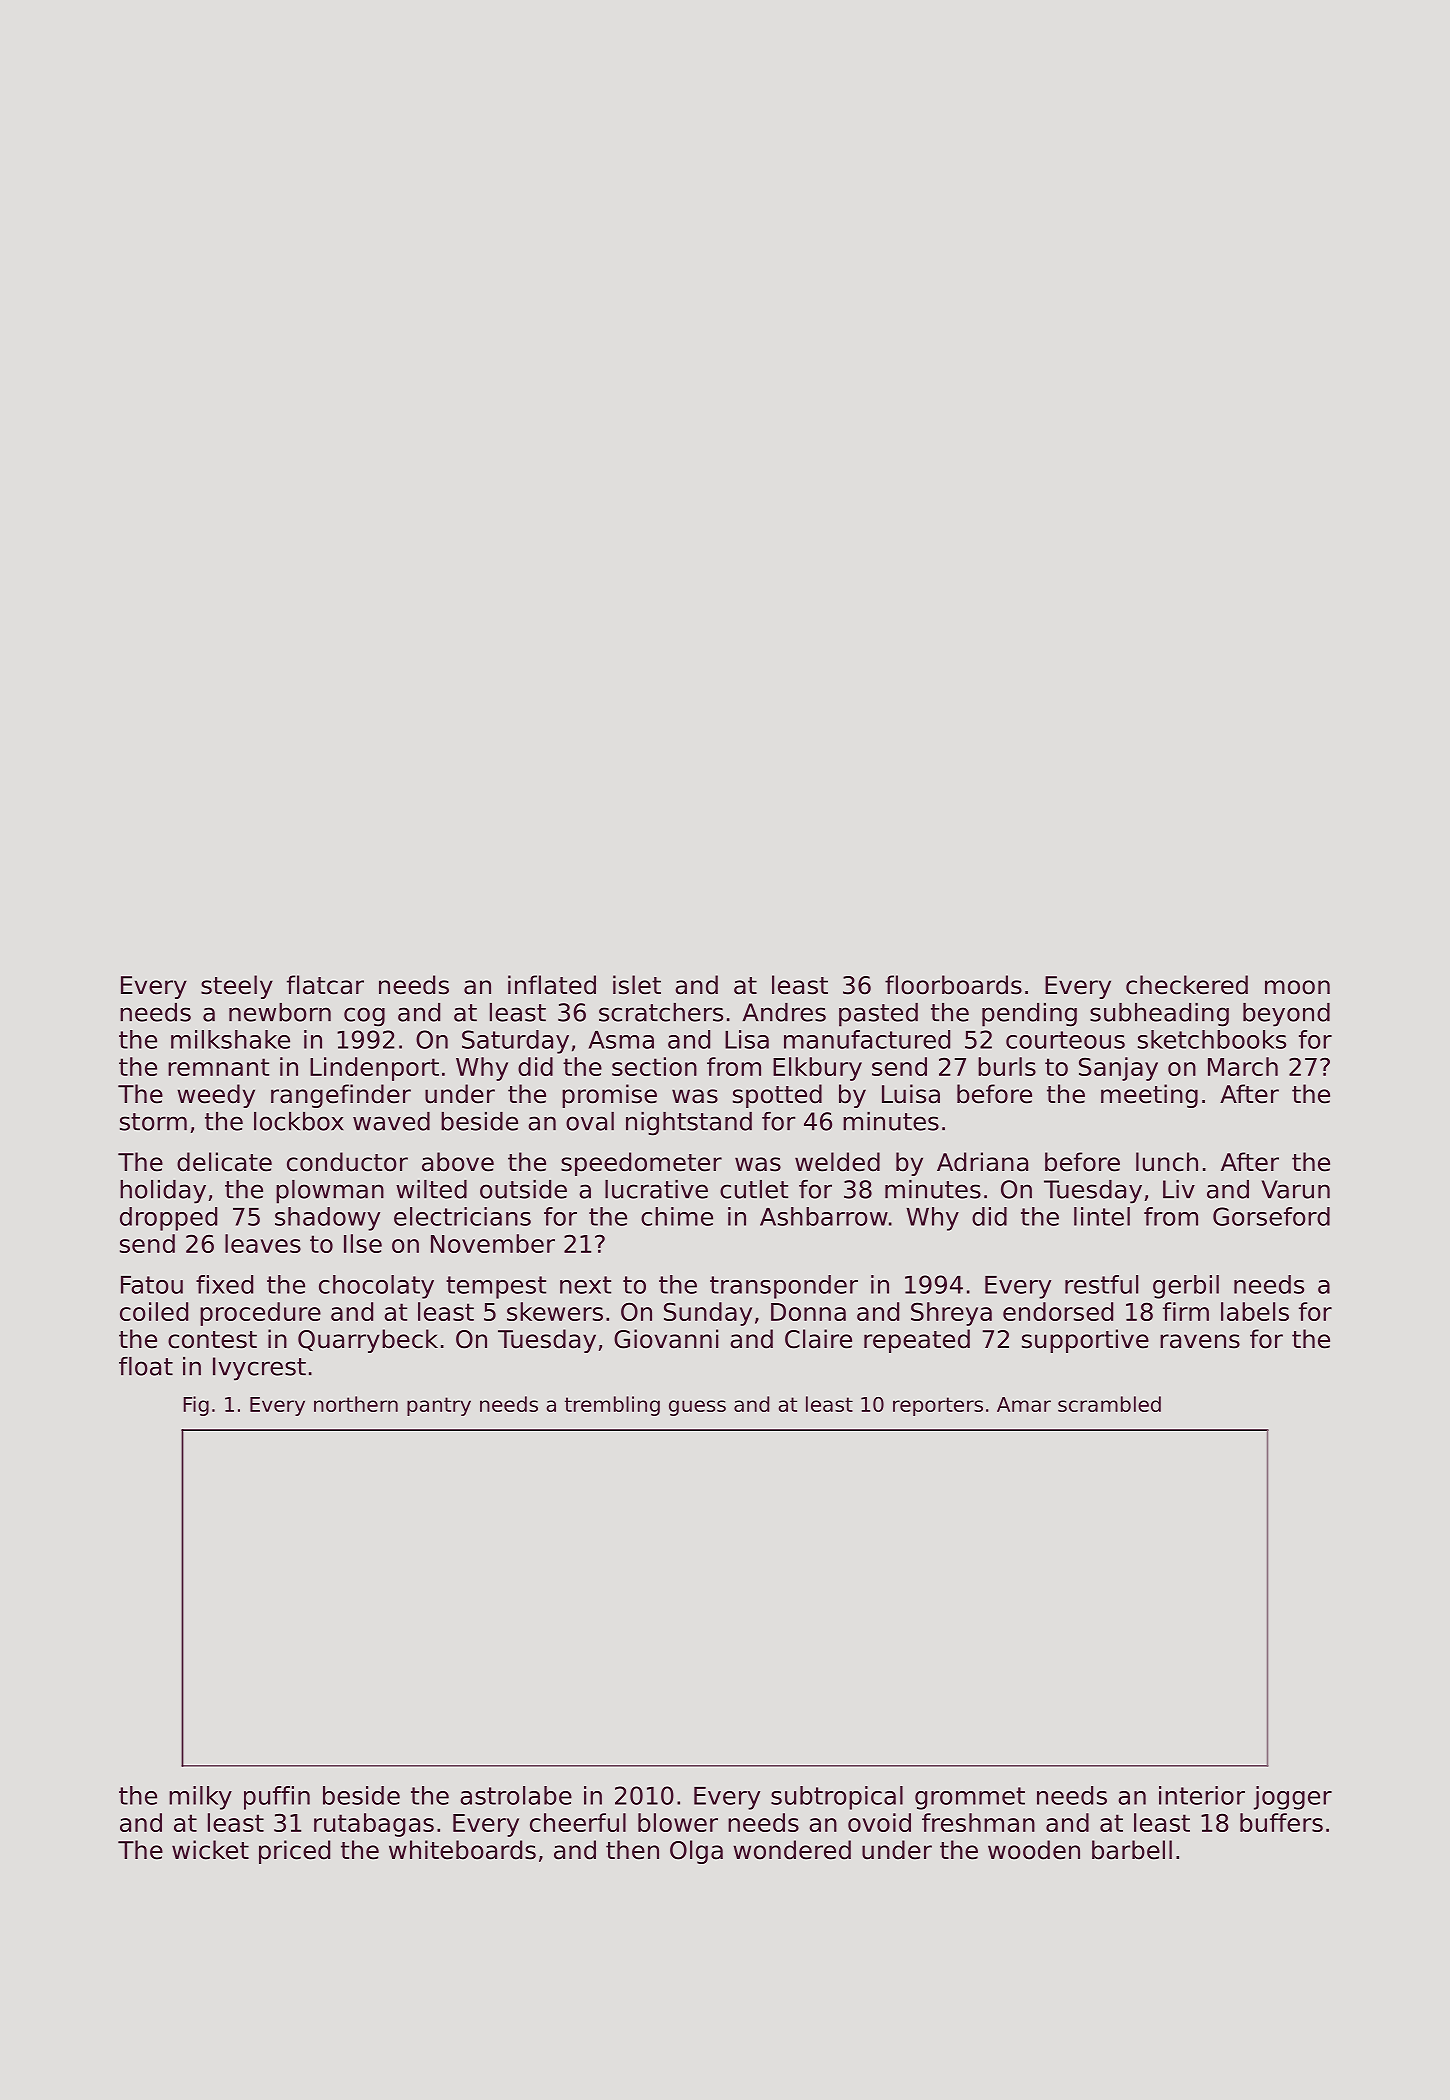 Image resolution: width=1450 pixels, height=2100 pixels. I want to click on subtropical, so click(837, 1798).
